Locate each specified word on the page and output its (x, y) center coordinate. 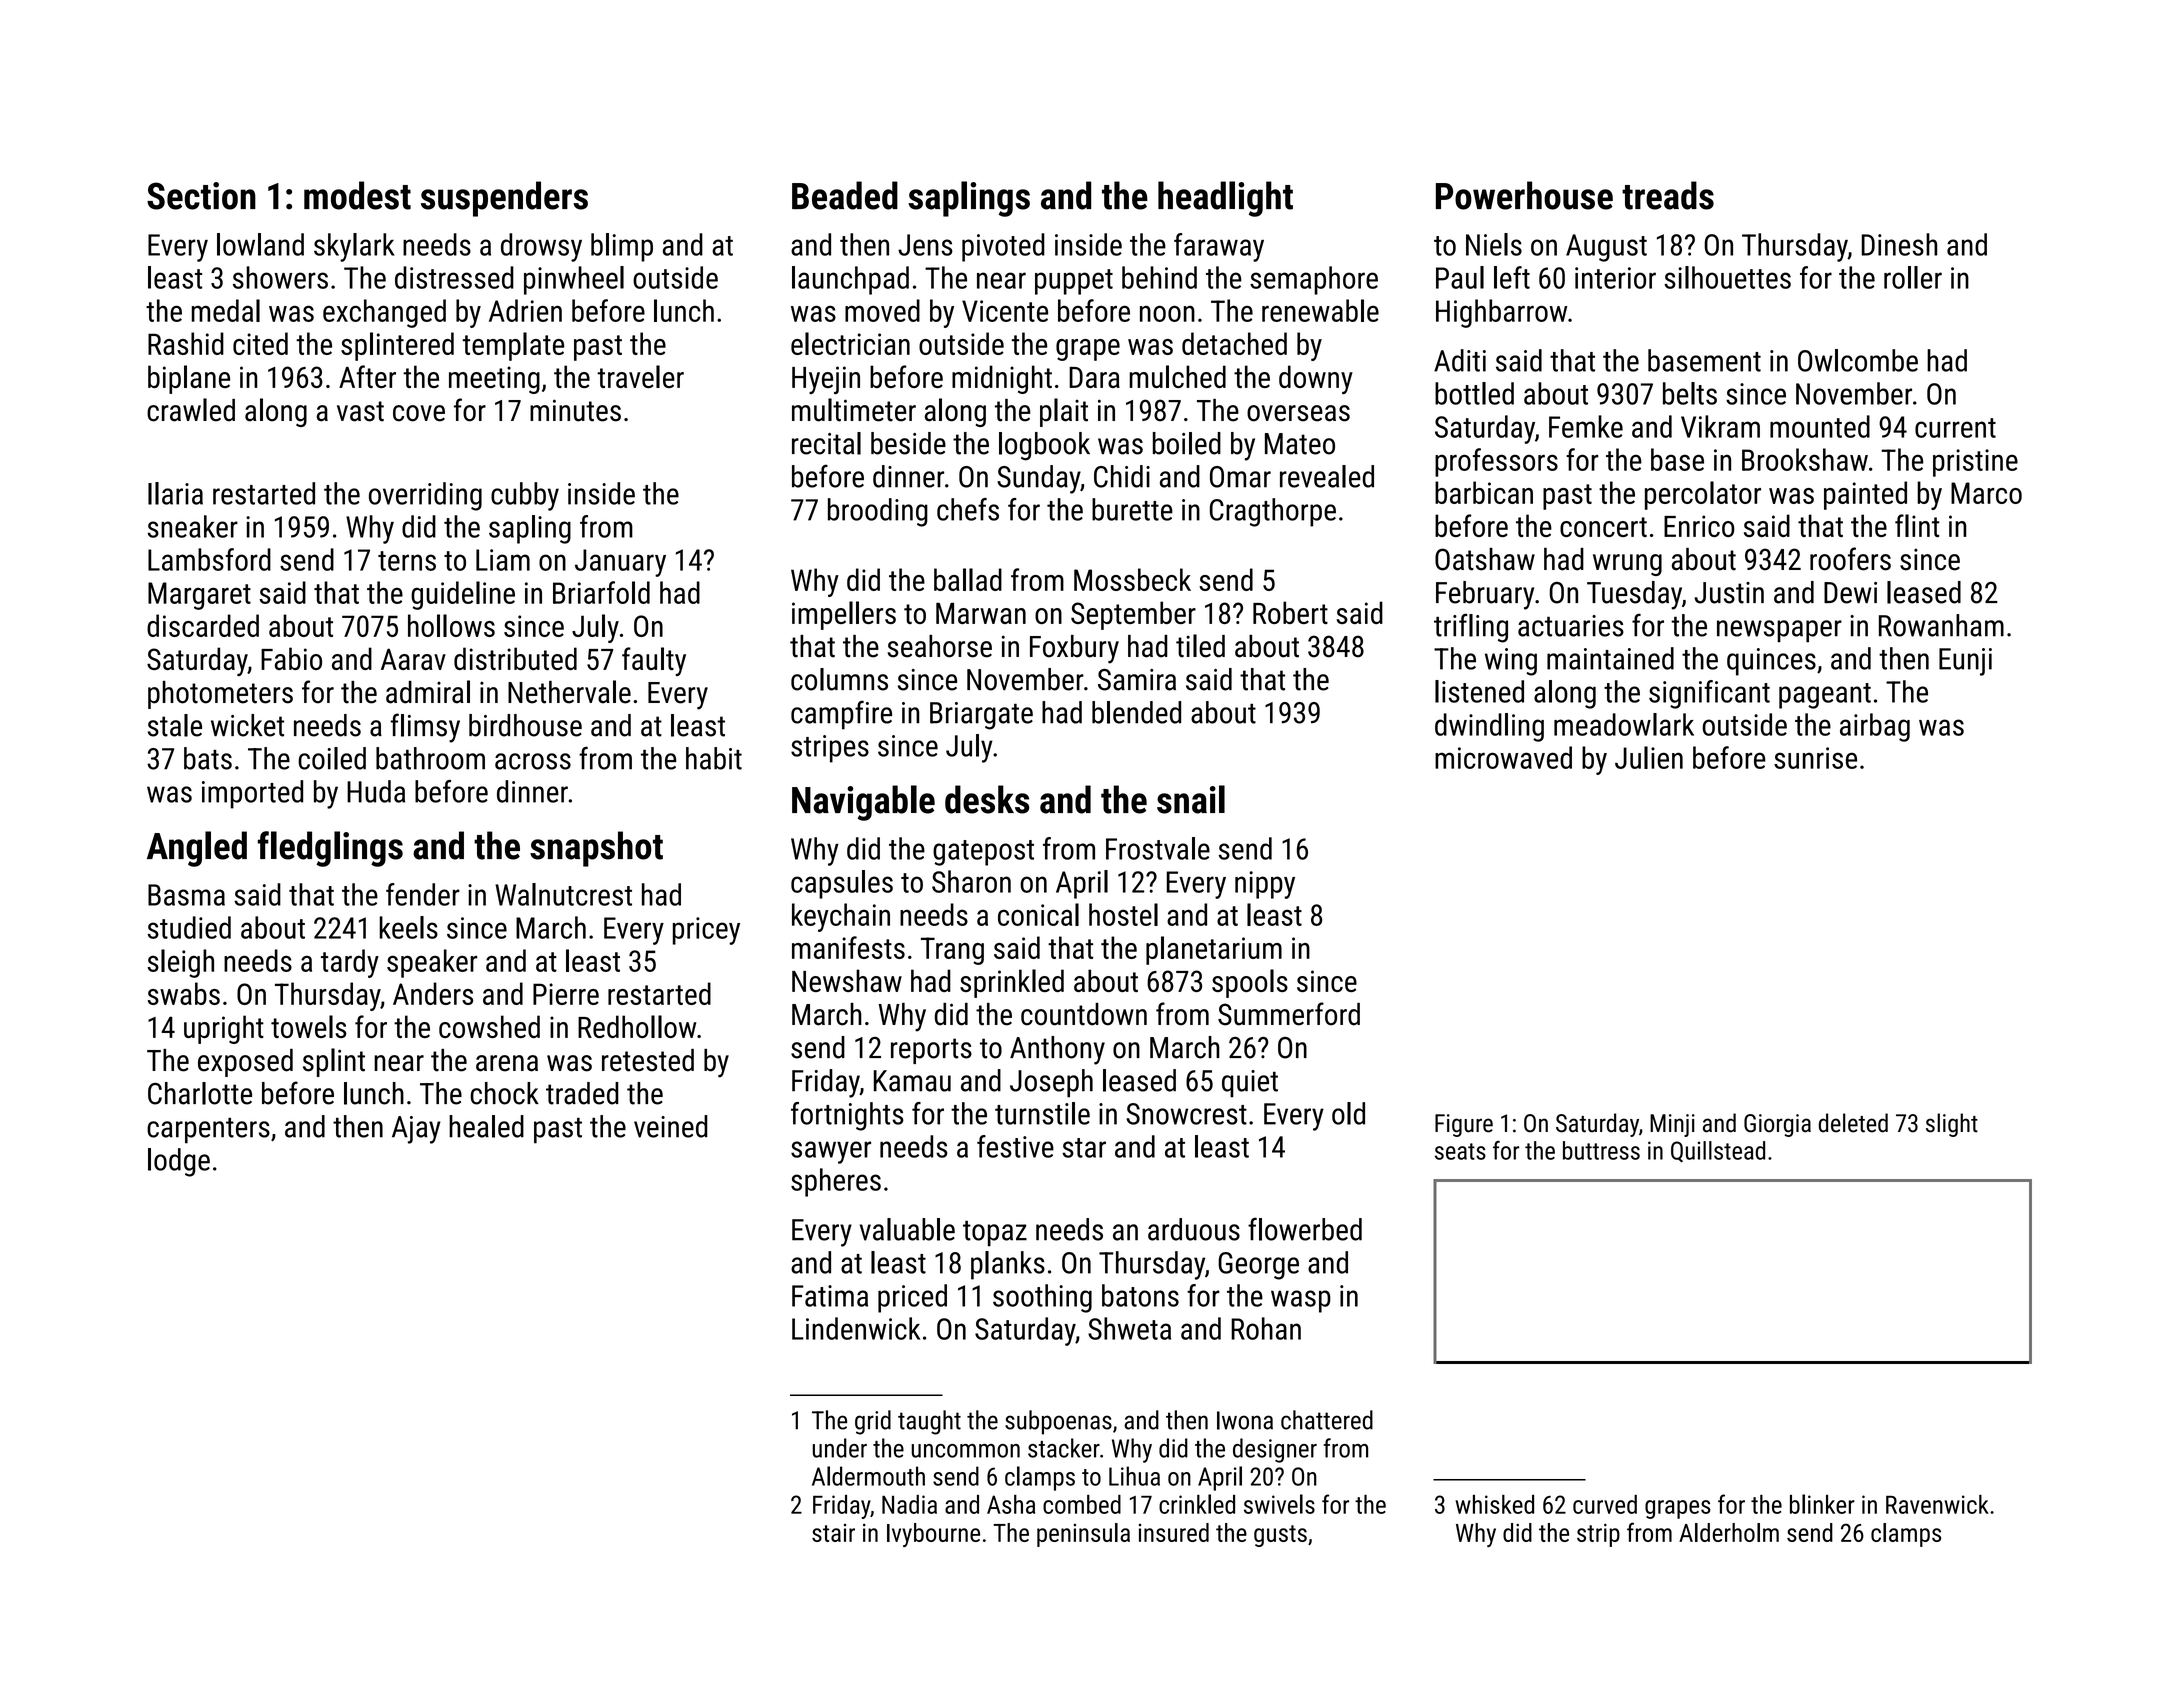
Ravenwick (1937, 1504)
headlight (1225, 199)
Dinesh (1899, 244)
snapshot (596, 849)
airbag (1875, 727)
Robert (1290, 612)
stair (833, 1533)
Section (201, 196)
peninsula (1083, 1535)
